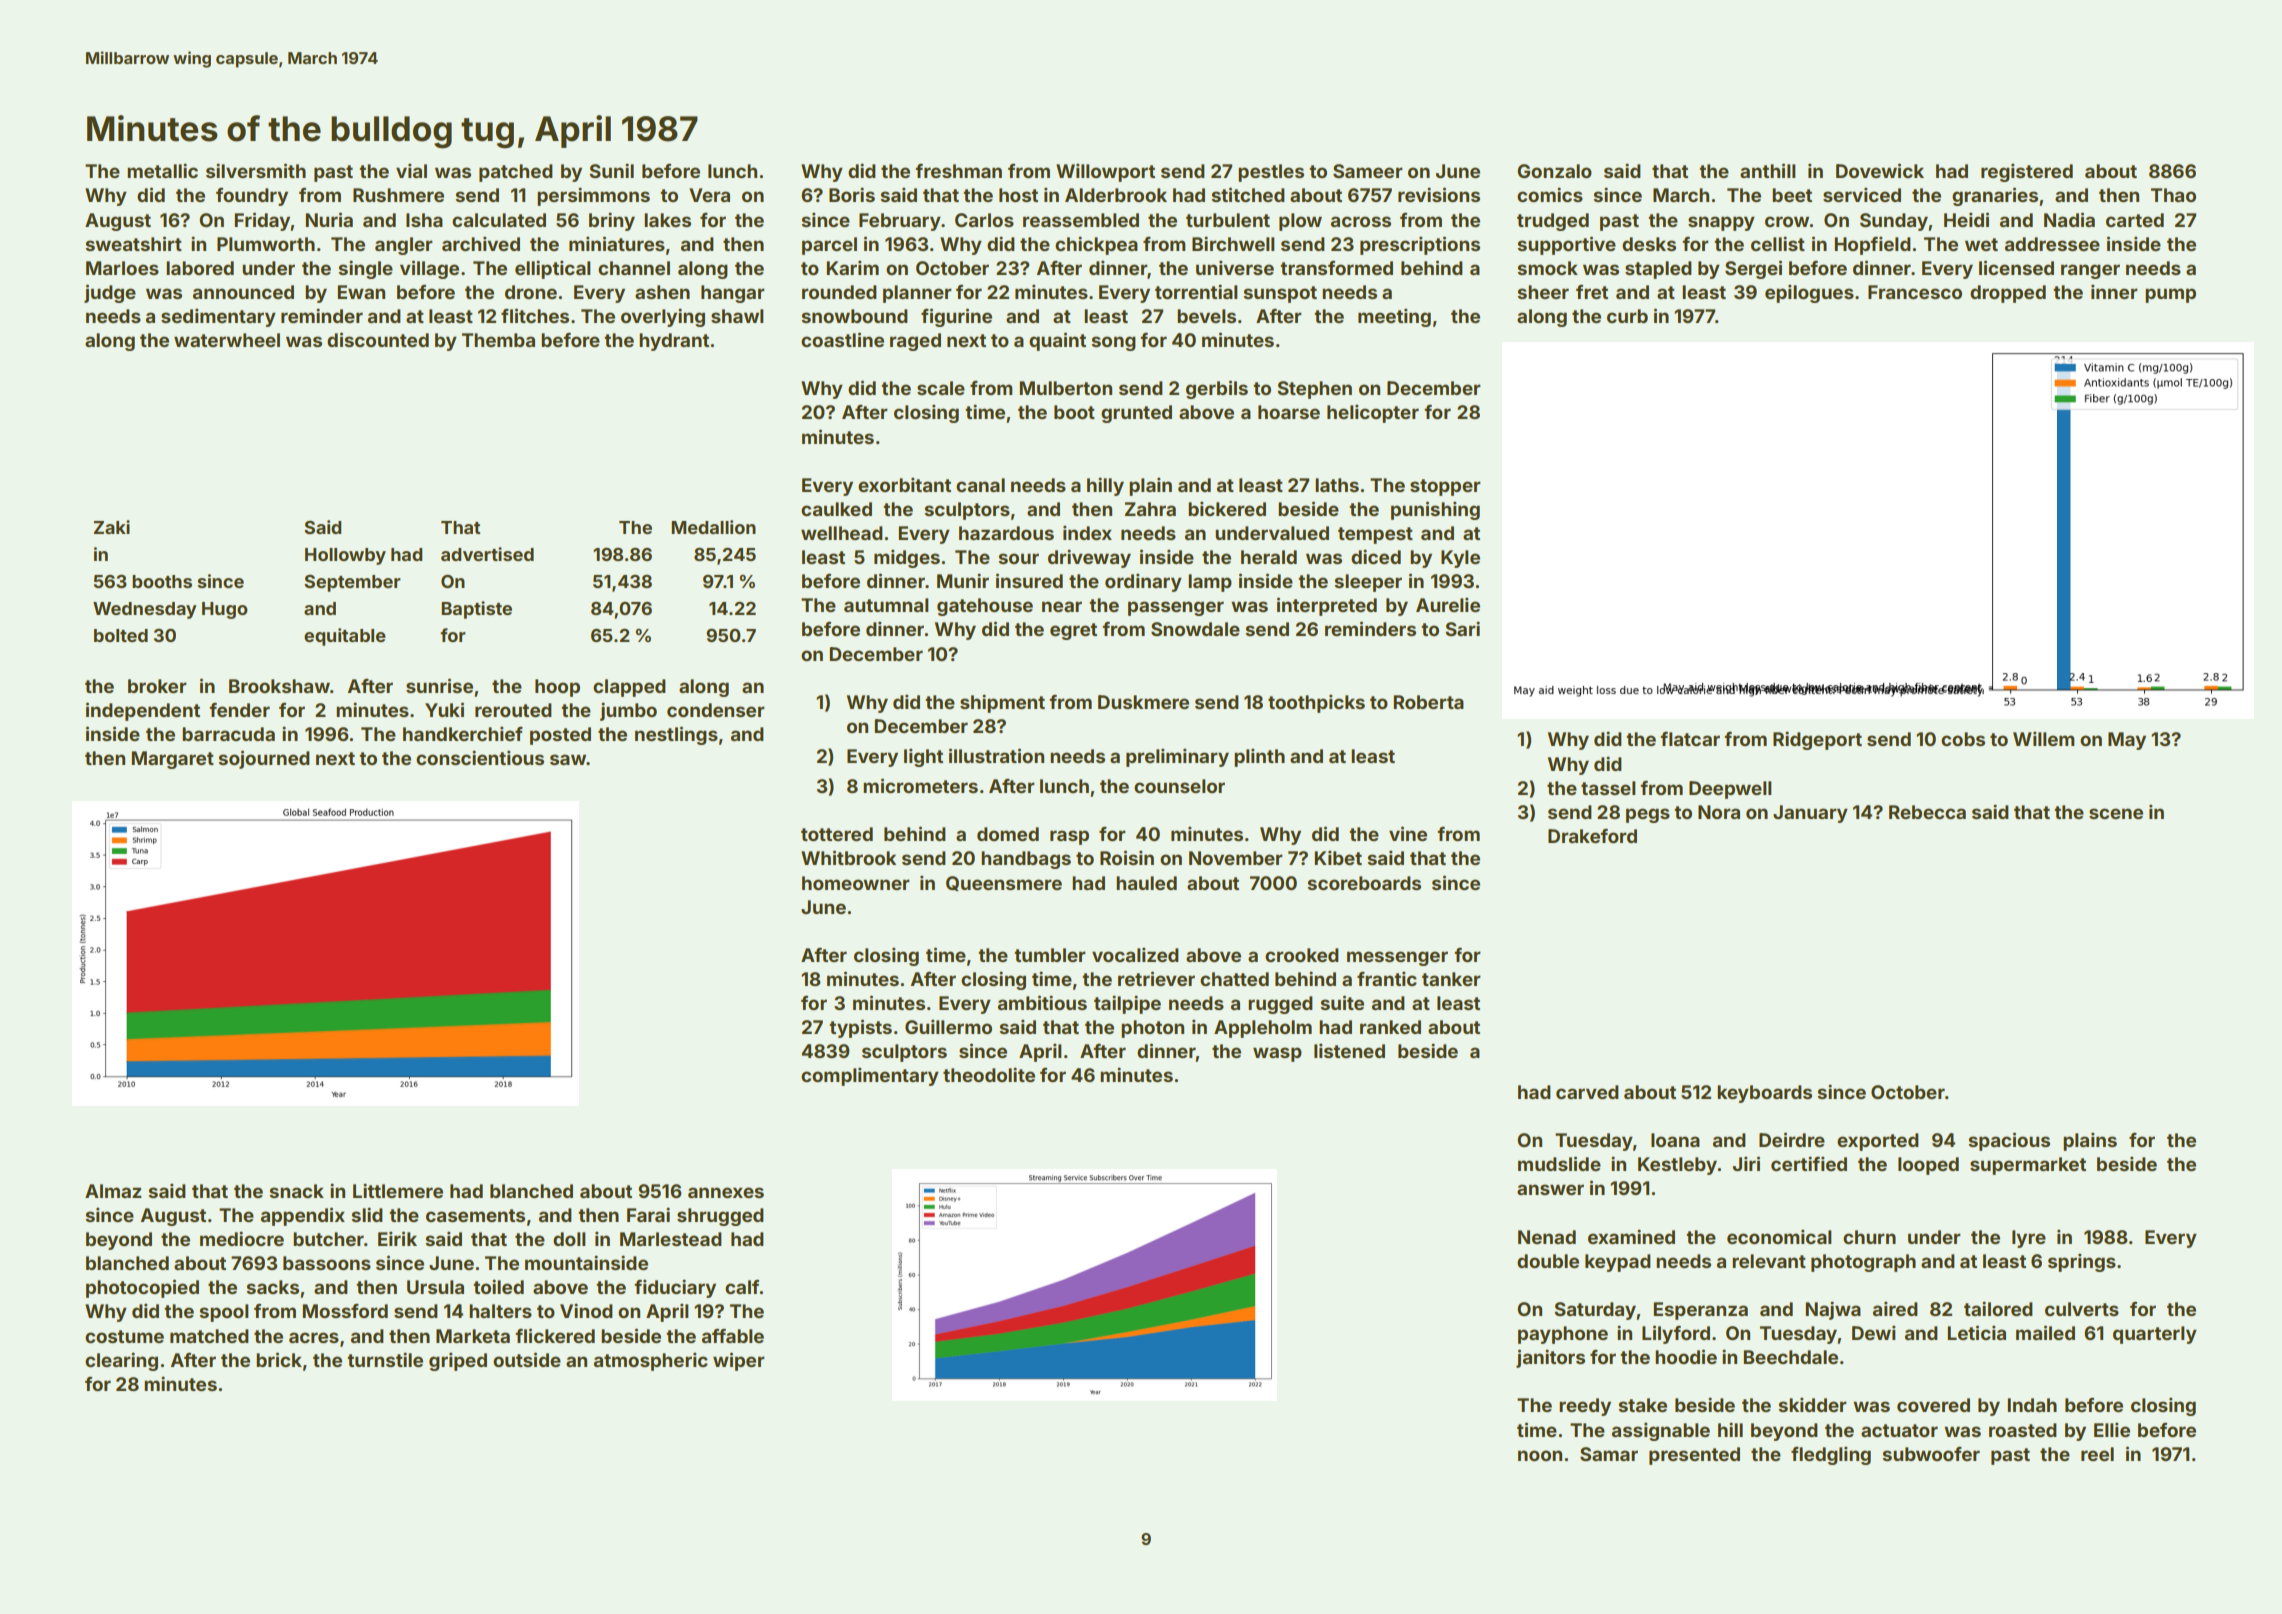  I want to click on pestles, so click(1271, 173).
